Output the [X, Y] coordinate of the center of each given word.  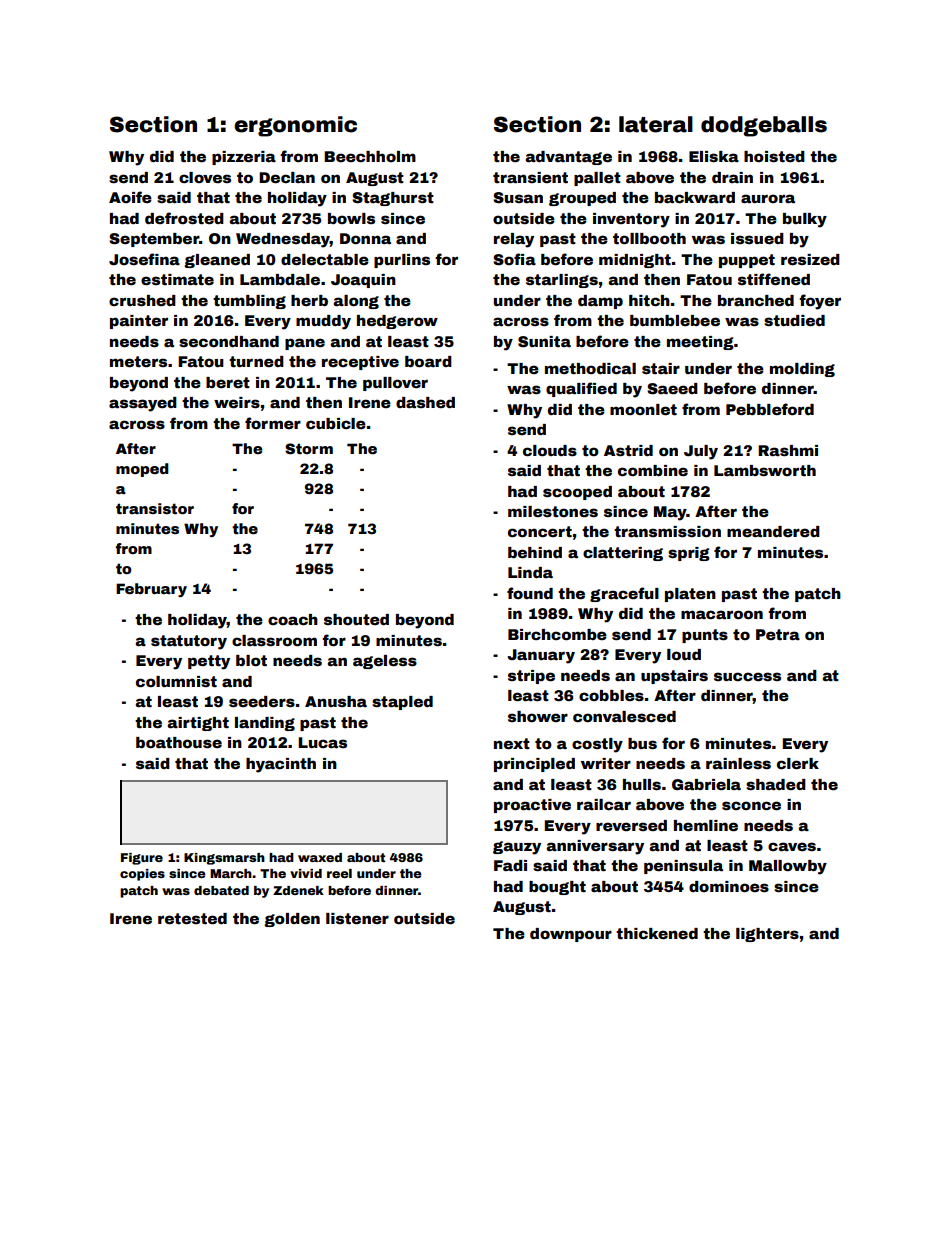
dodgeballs [764, 126]
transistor [155, 508]
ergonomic [295, 126]
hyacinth [281, 765]
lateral [656, 124]
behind [535, 552]
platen [690, 595]
